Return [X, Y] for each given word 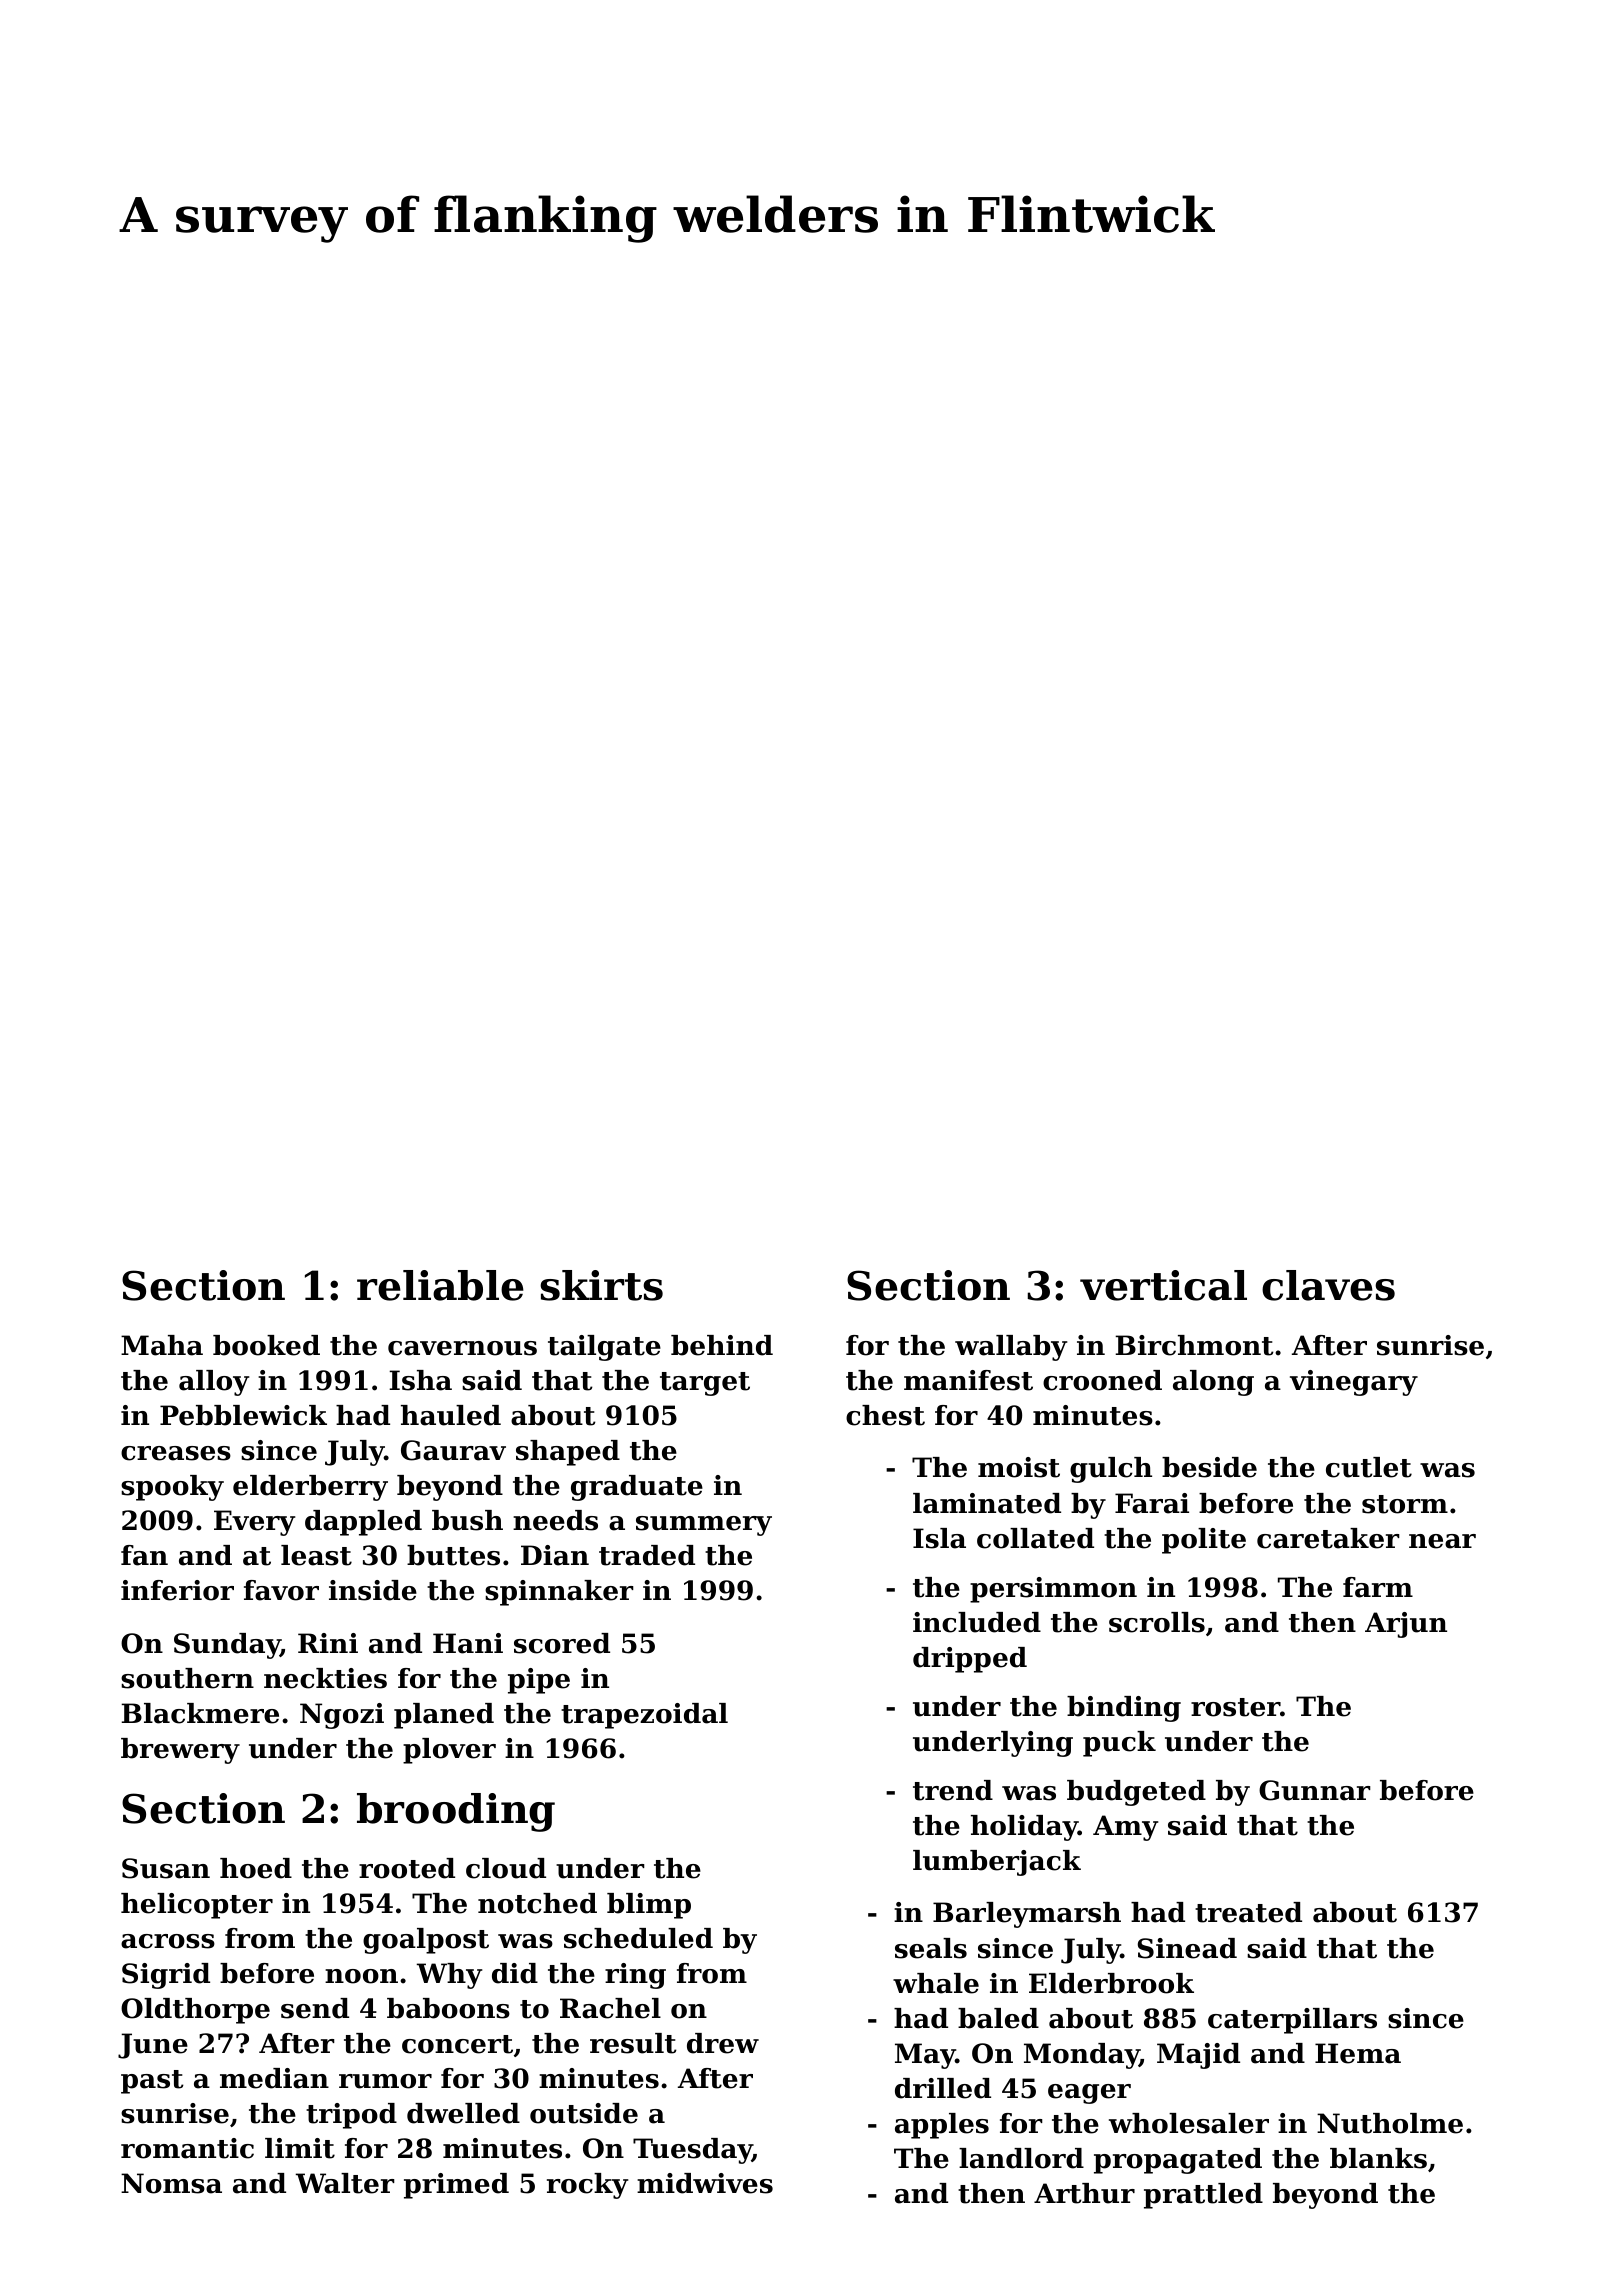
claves [1328, 1285]
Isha [420, 1380]
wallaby [1011, 1348]
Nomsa [171, 2183]
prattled [1203, 2196]
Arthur [1084, 2193]
